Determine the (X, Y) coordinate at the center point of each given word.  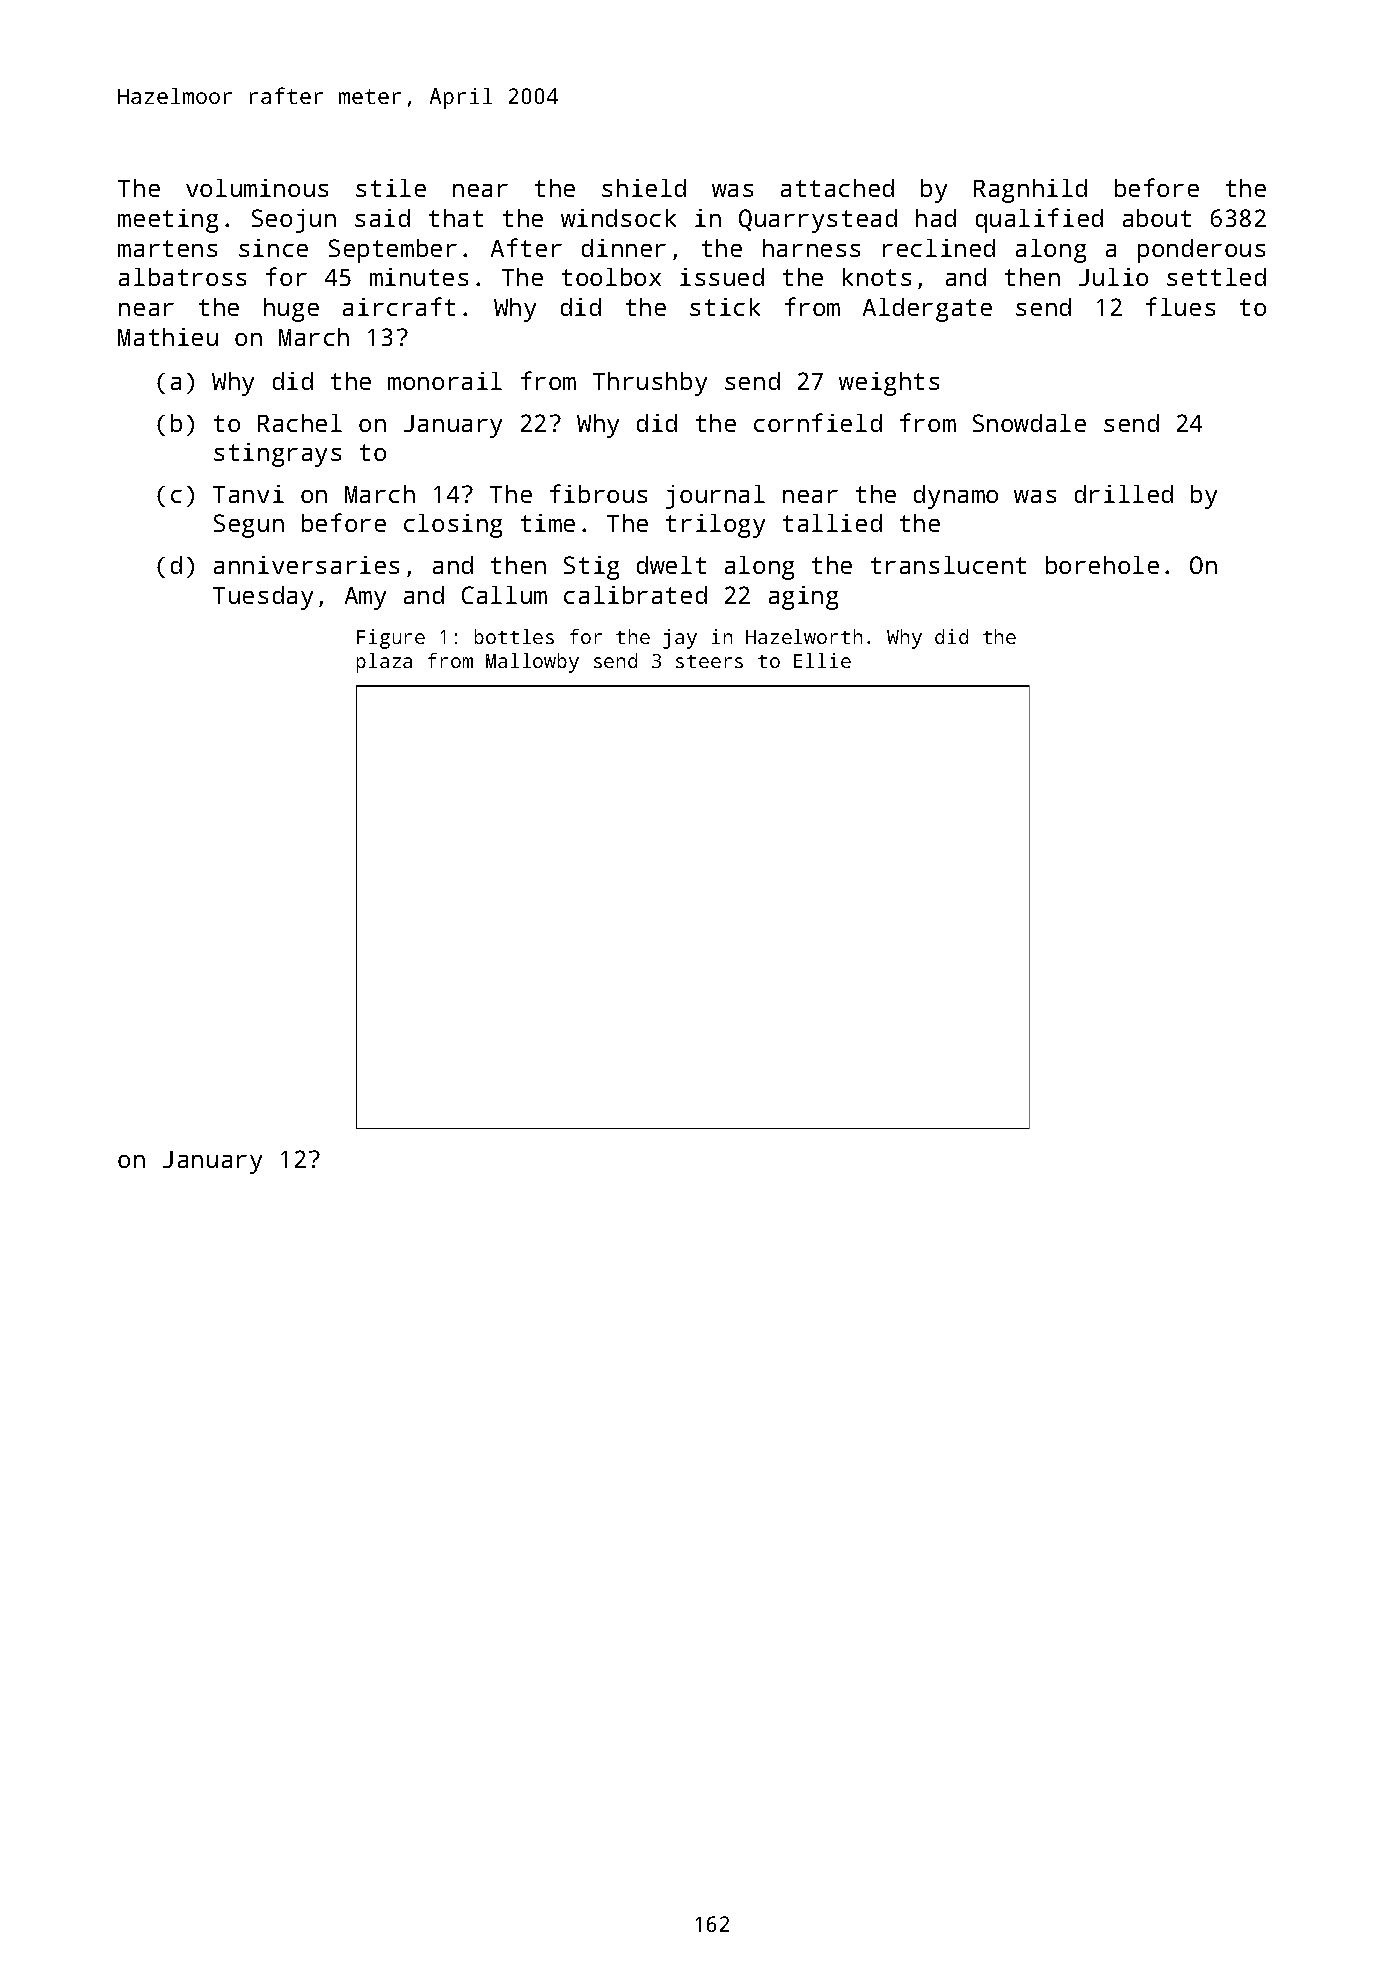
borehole (1102, 565)
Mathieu (168, 337)
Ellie (822, 660)
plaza (384, 663)
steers (709, 661)
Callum (504, 595)
